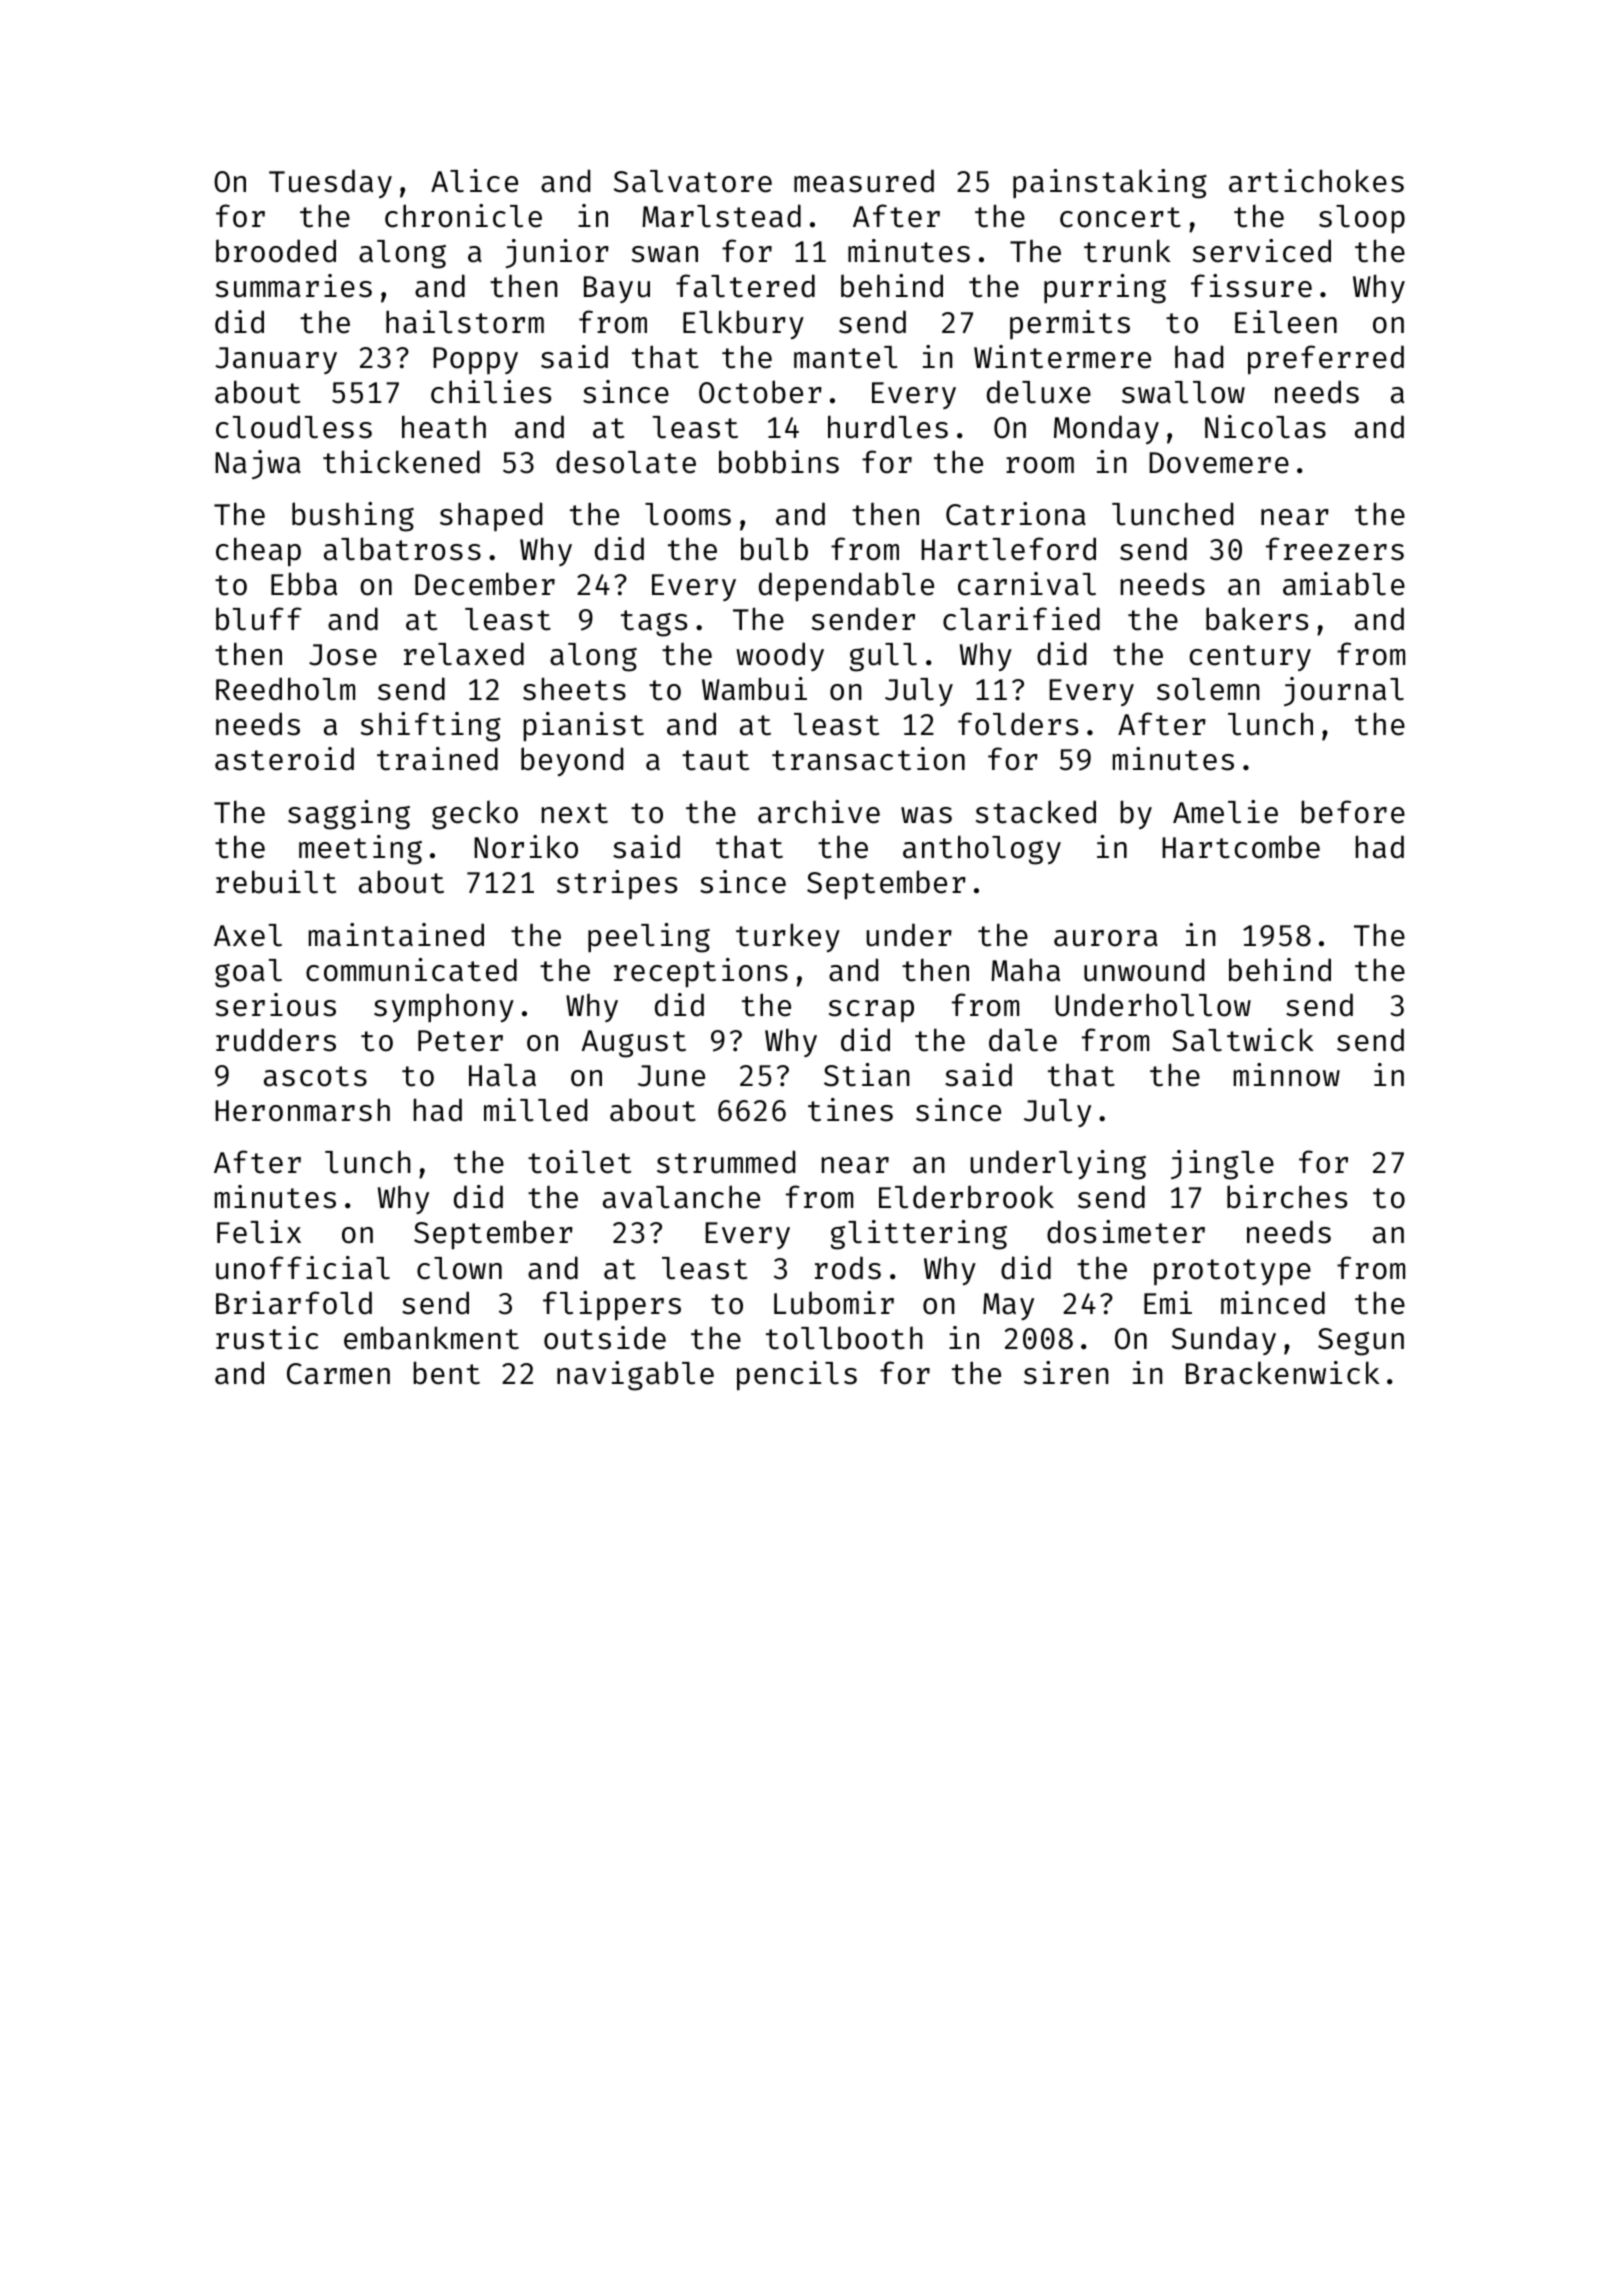  Describe the element at coordinates (848, 1268) in the page. I see `rods` at that location.
